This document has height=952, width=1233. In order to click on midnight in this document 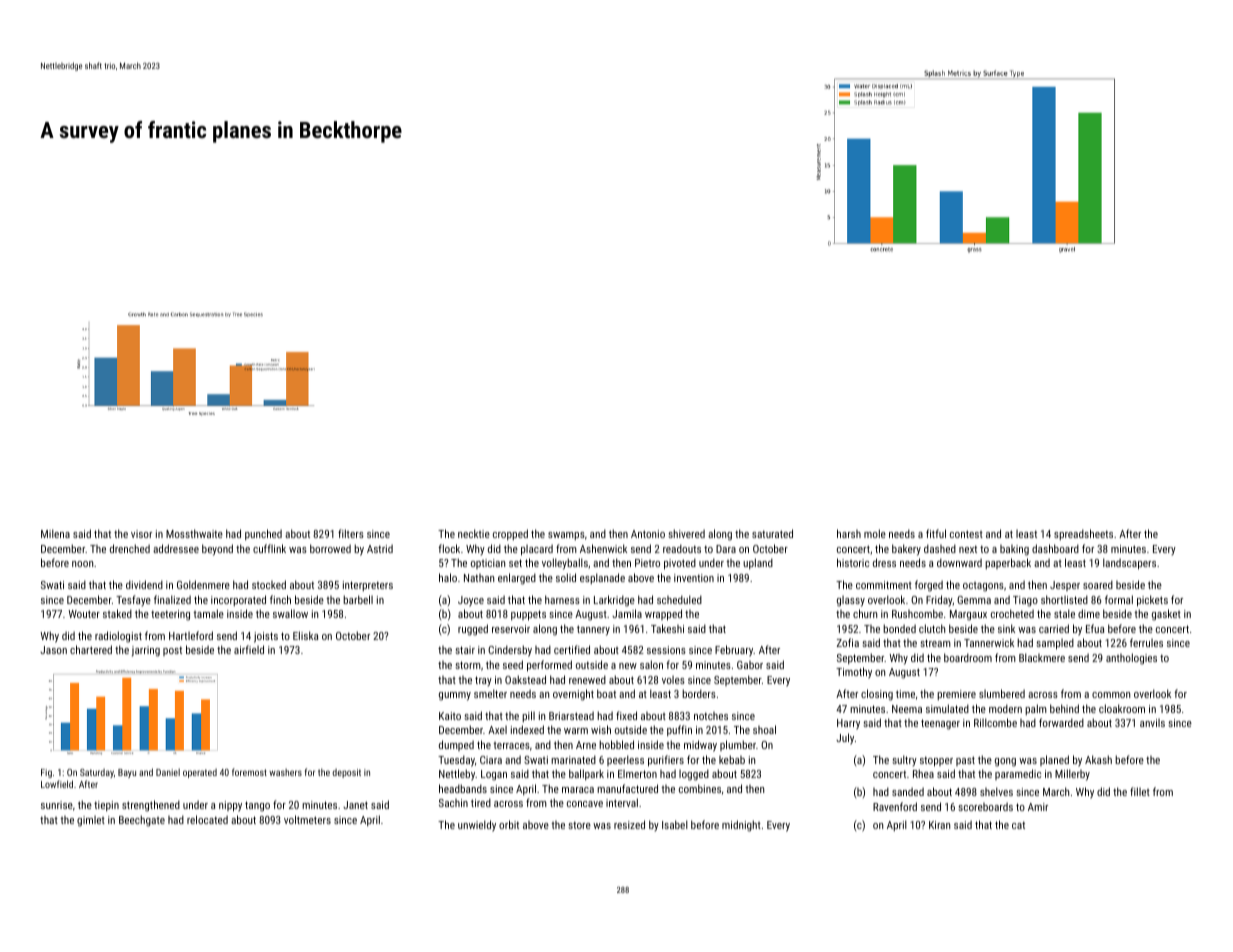, I will do `click(741, 826)`.
